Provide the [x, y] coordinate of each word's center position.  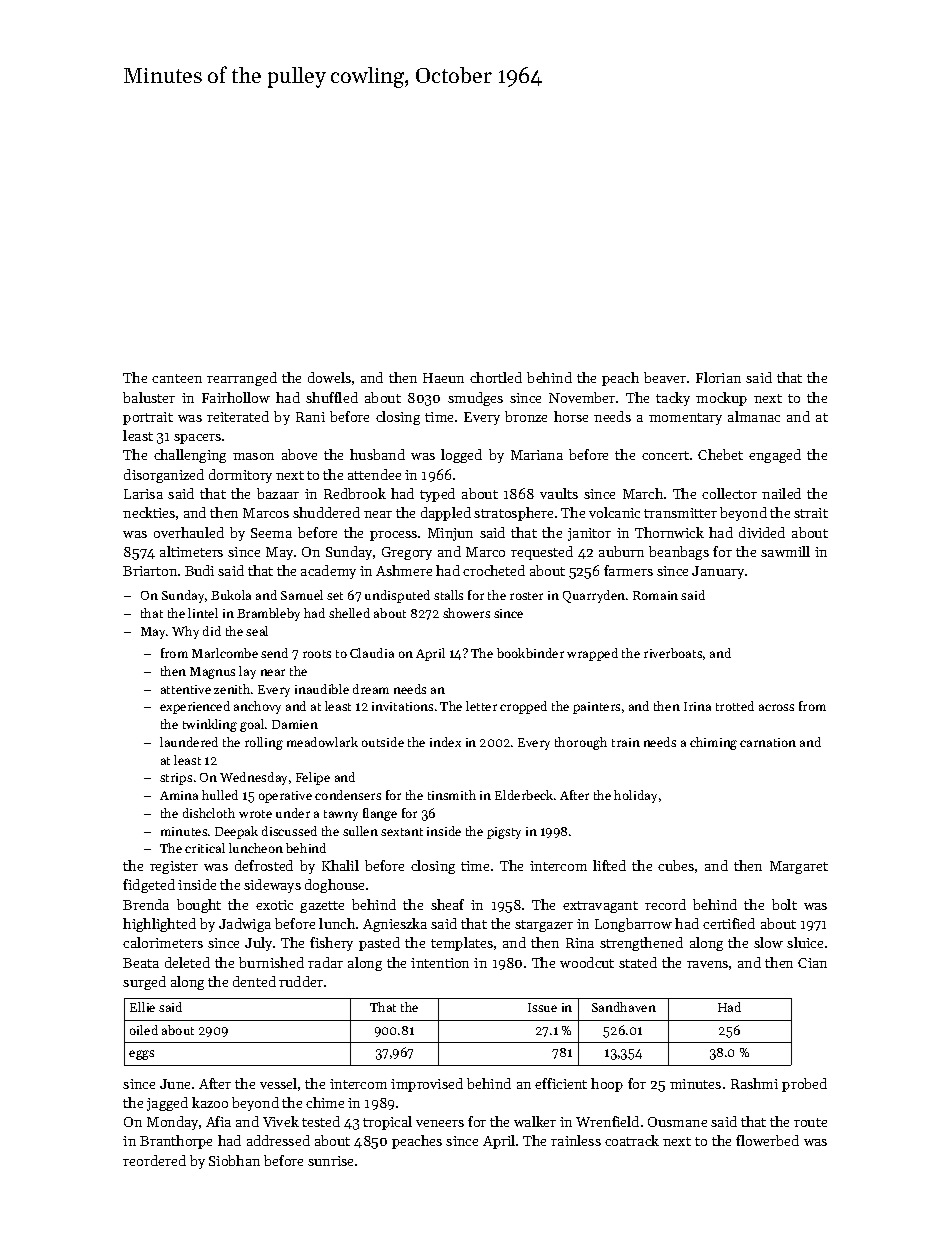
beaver [665, 377]
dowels [329, 377]
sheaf [447, 904]
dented [254, 981]
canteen [177, 378]
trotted [735, 706]
